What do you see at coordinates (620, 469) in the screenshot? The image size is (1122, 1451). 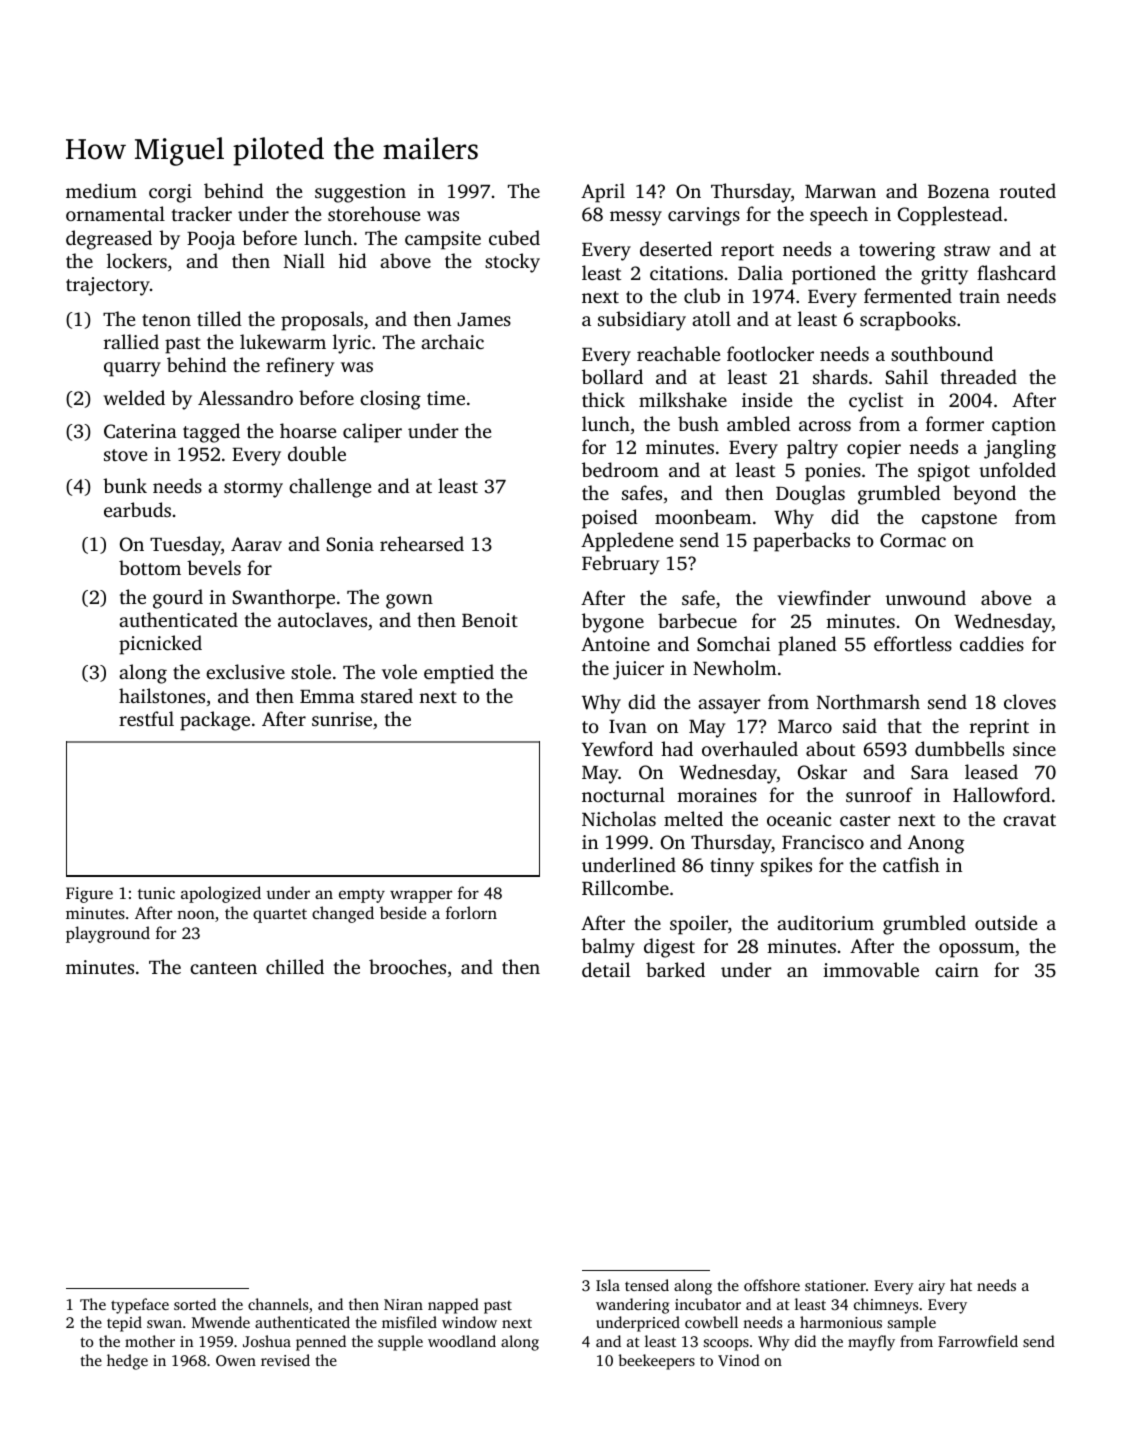 I see `bedroom` at bounding box center [620, 469].
